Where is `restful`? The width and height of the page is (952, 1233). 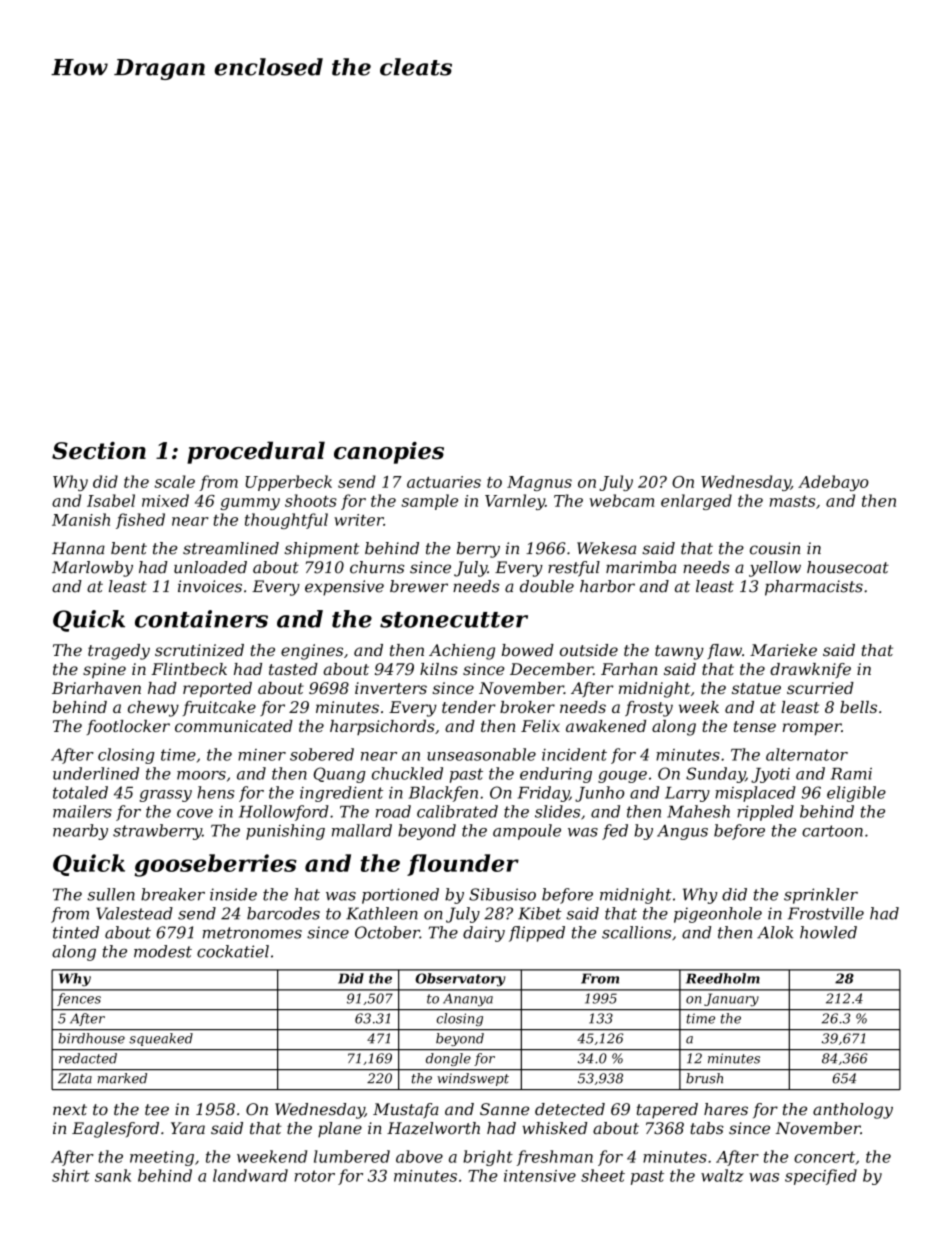
restful is located at coordinates (574, 569).
